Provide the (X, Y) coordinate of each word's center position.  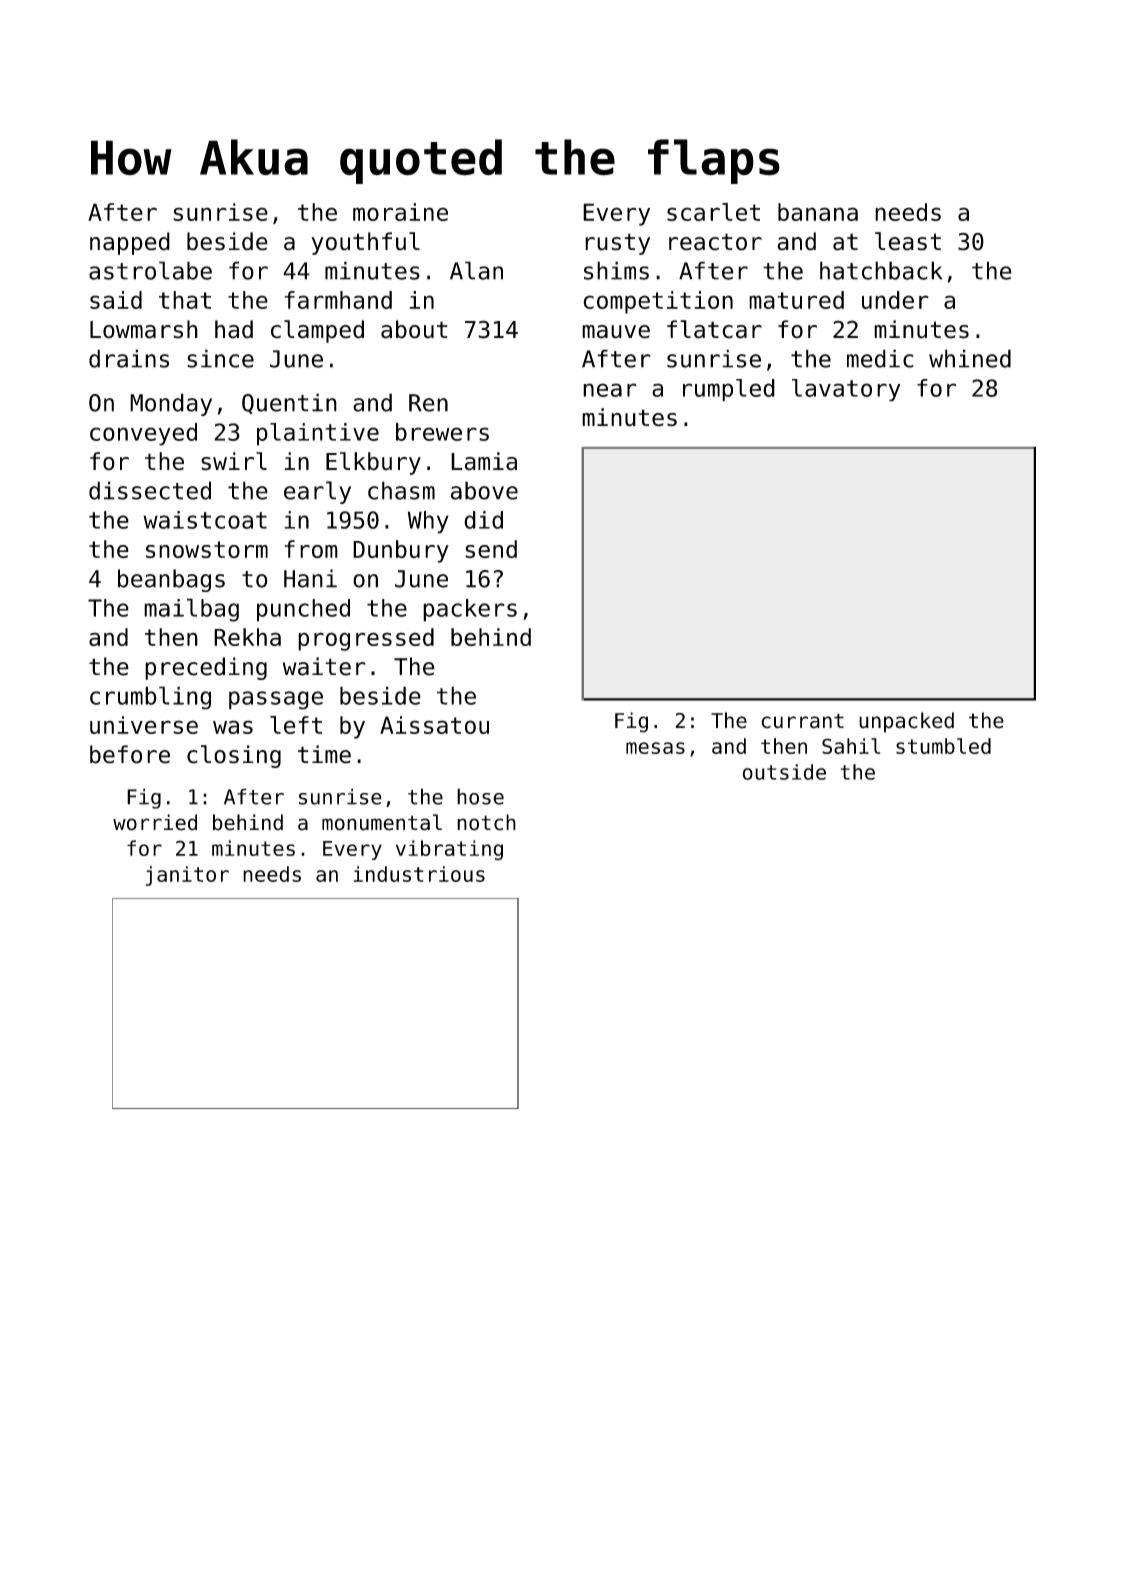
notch (486, 822)
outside (784, 772)
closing (234, 756)
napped (130, 243)
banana (818, 212)
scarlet (713, 212)
